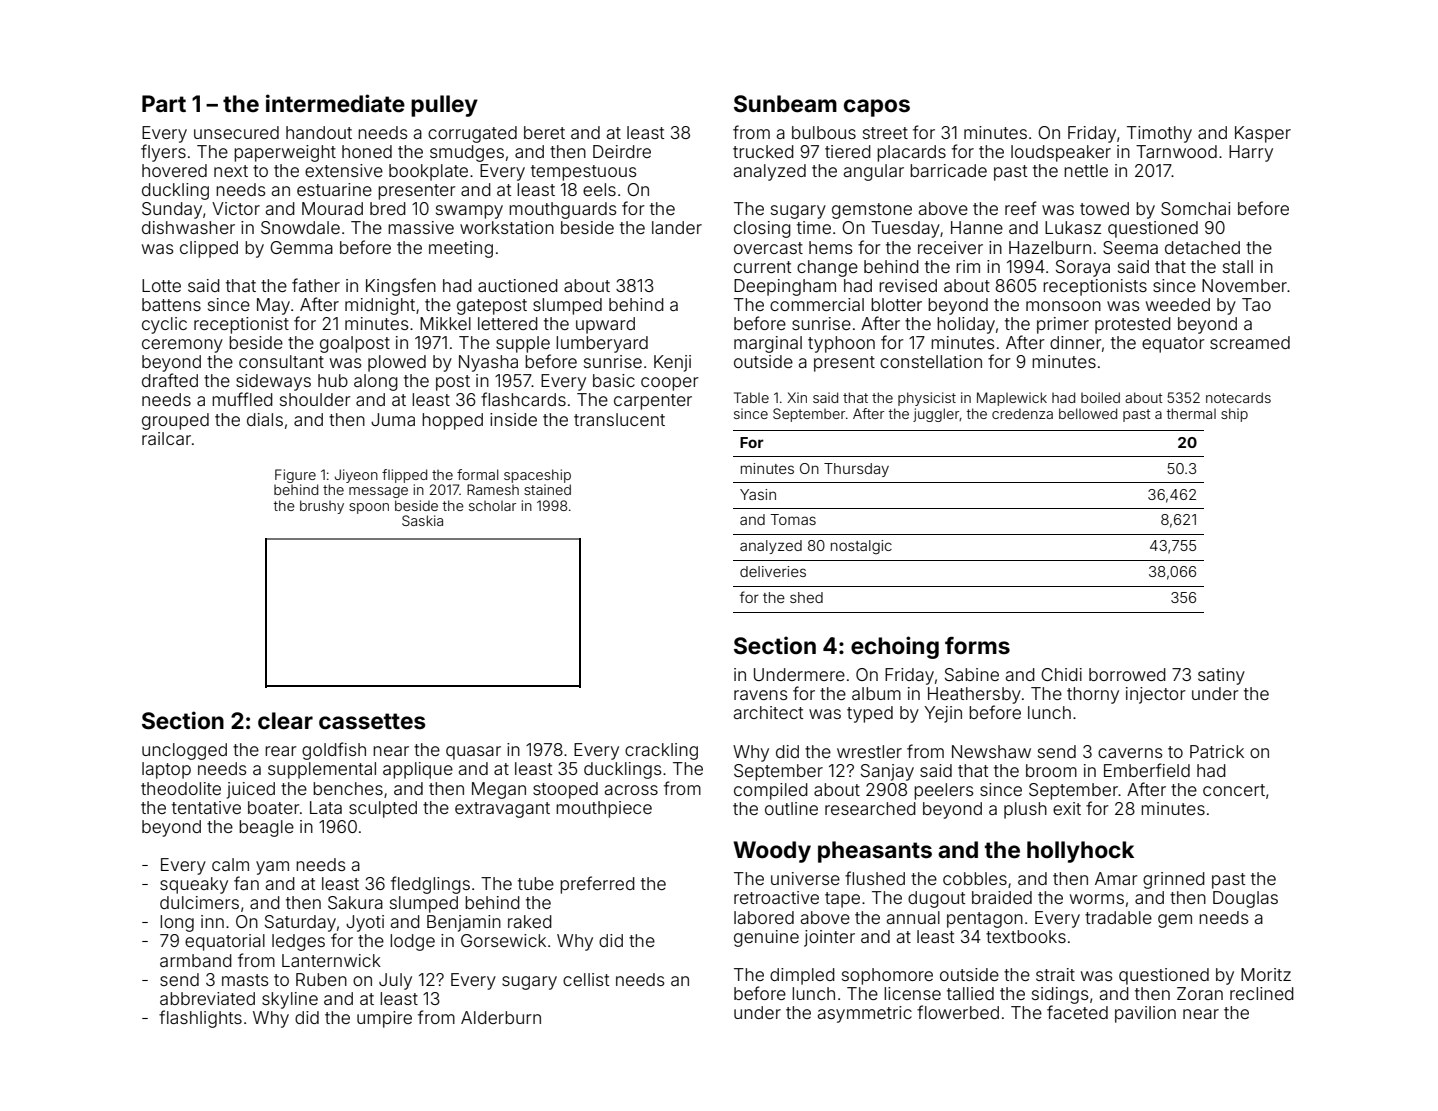 This page has height=1111, width=1438. I want to click on overcast, so click(768, 248).
